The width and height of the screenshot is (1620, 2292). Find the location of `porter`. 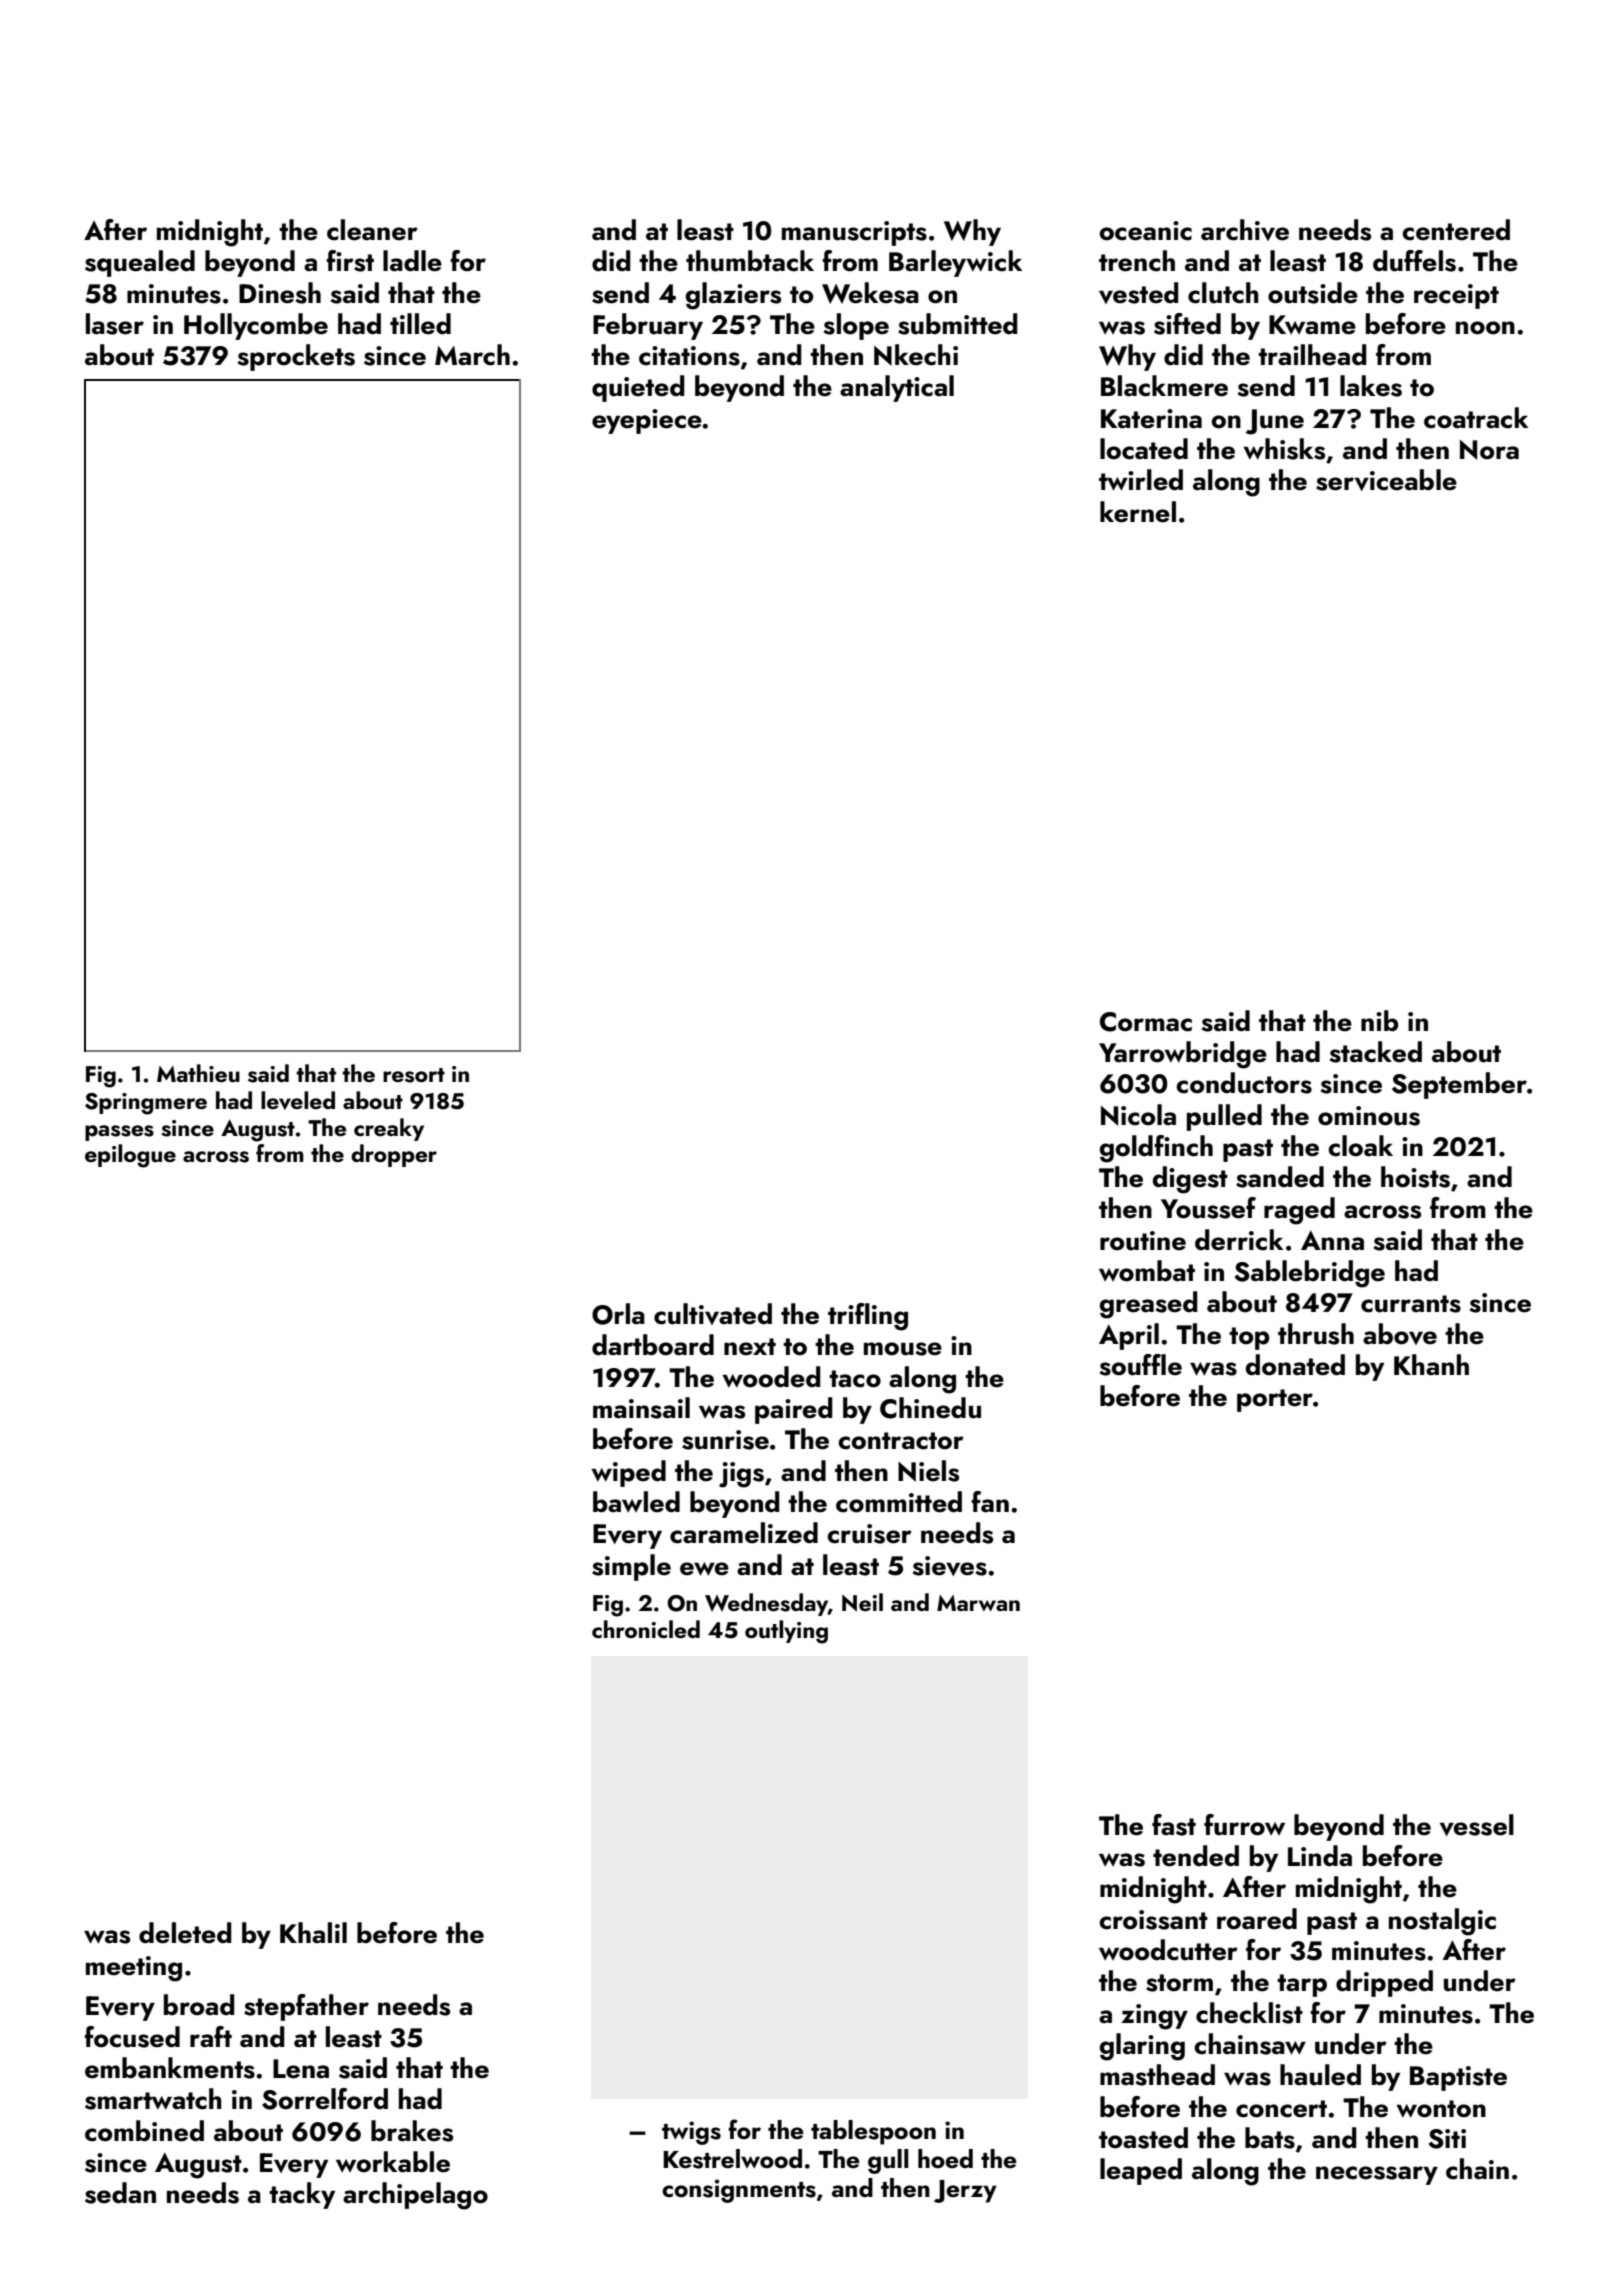

porter is located at coordinates (1275, 1400).
